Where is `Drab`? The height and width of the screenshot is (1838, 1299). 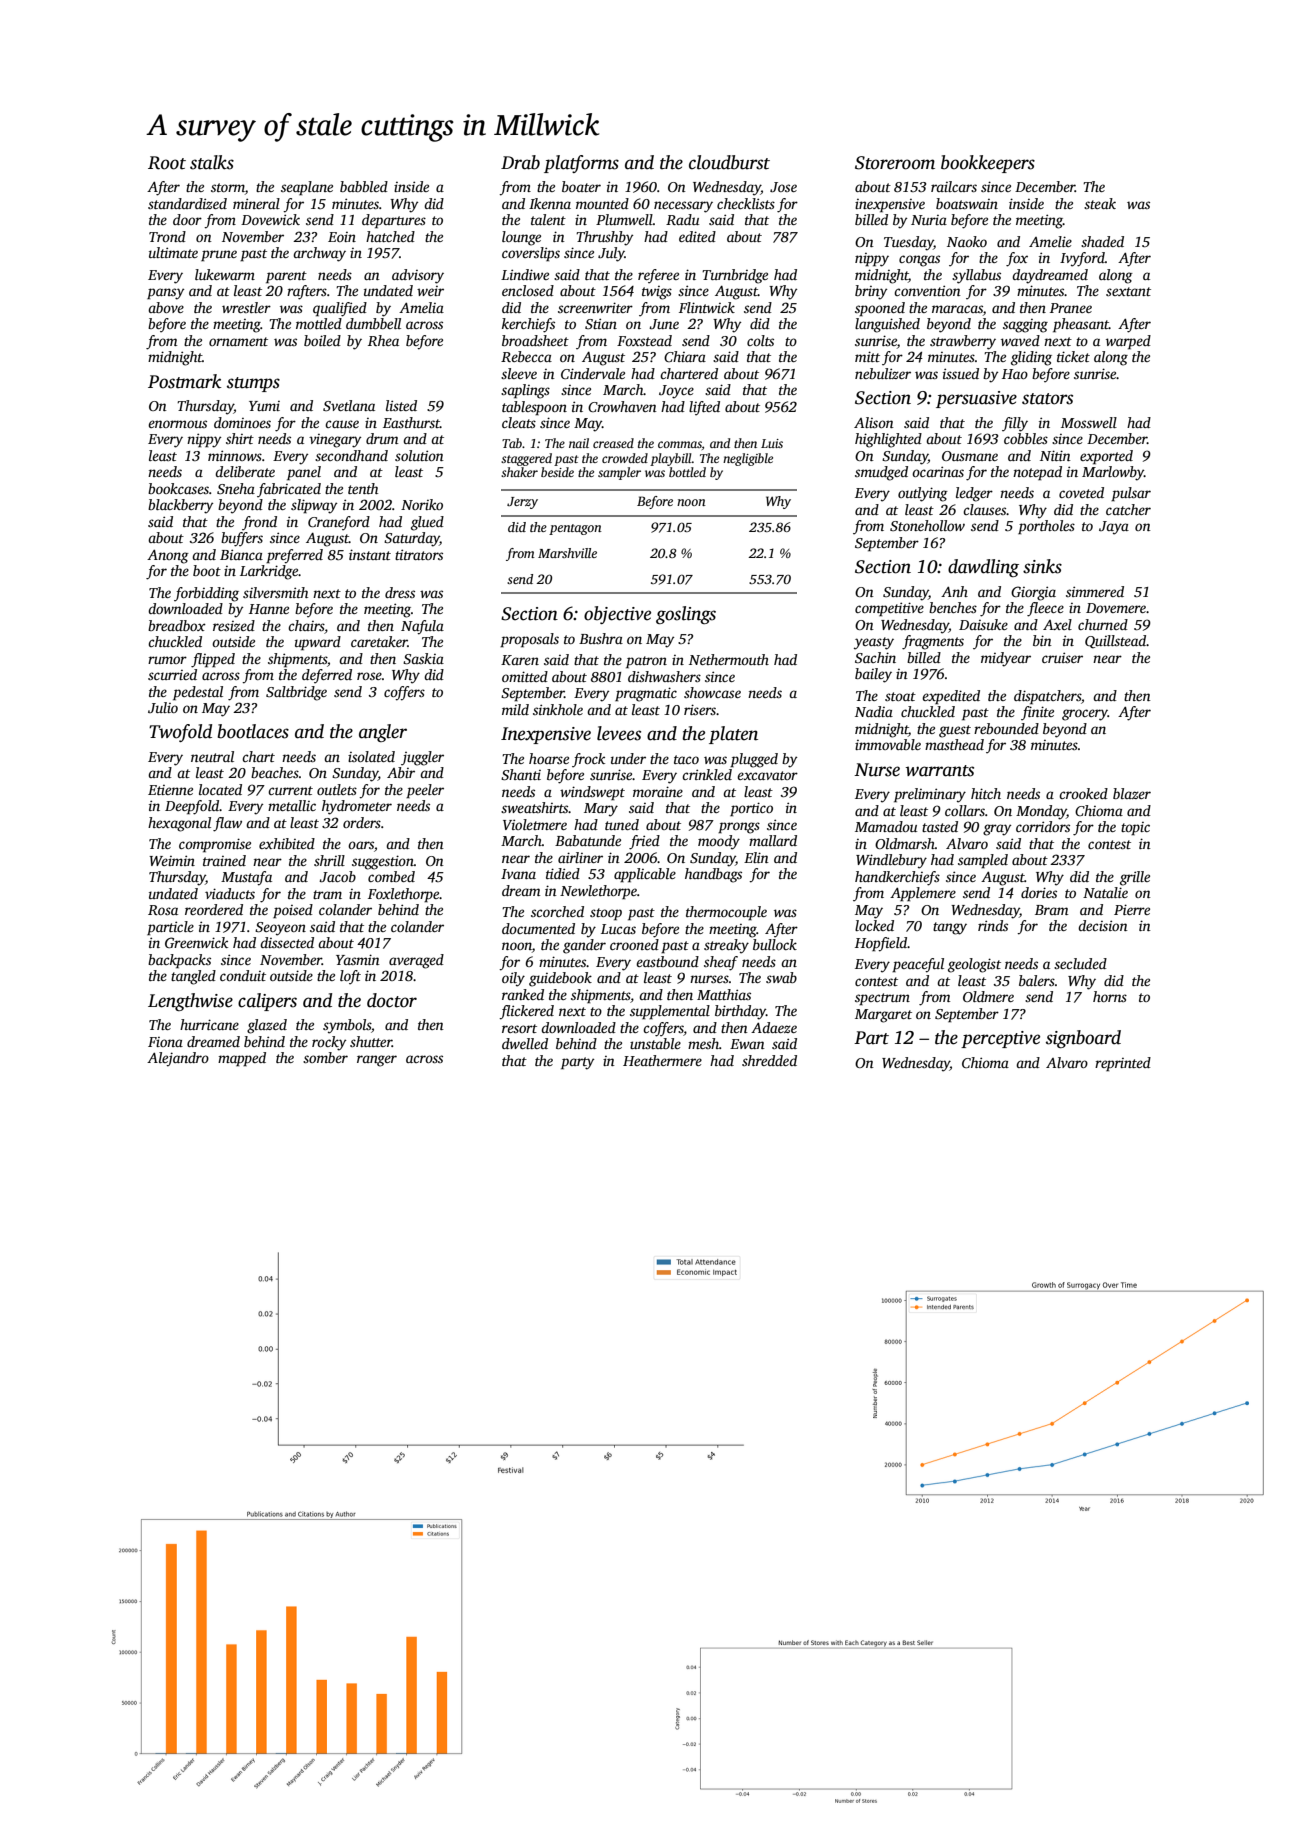 Drab is located at coordinates (520, 162).
